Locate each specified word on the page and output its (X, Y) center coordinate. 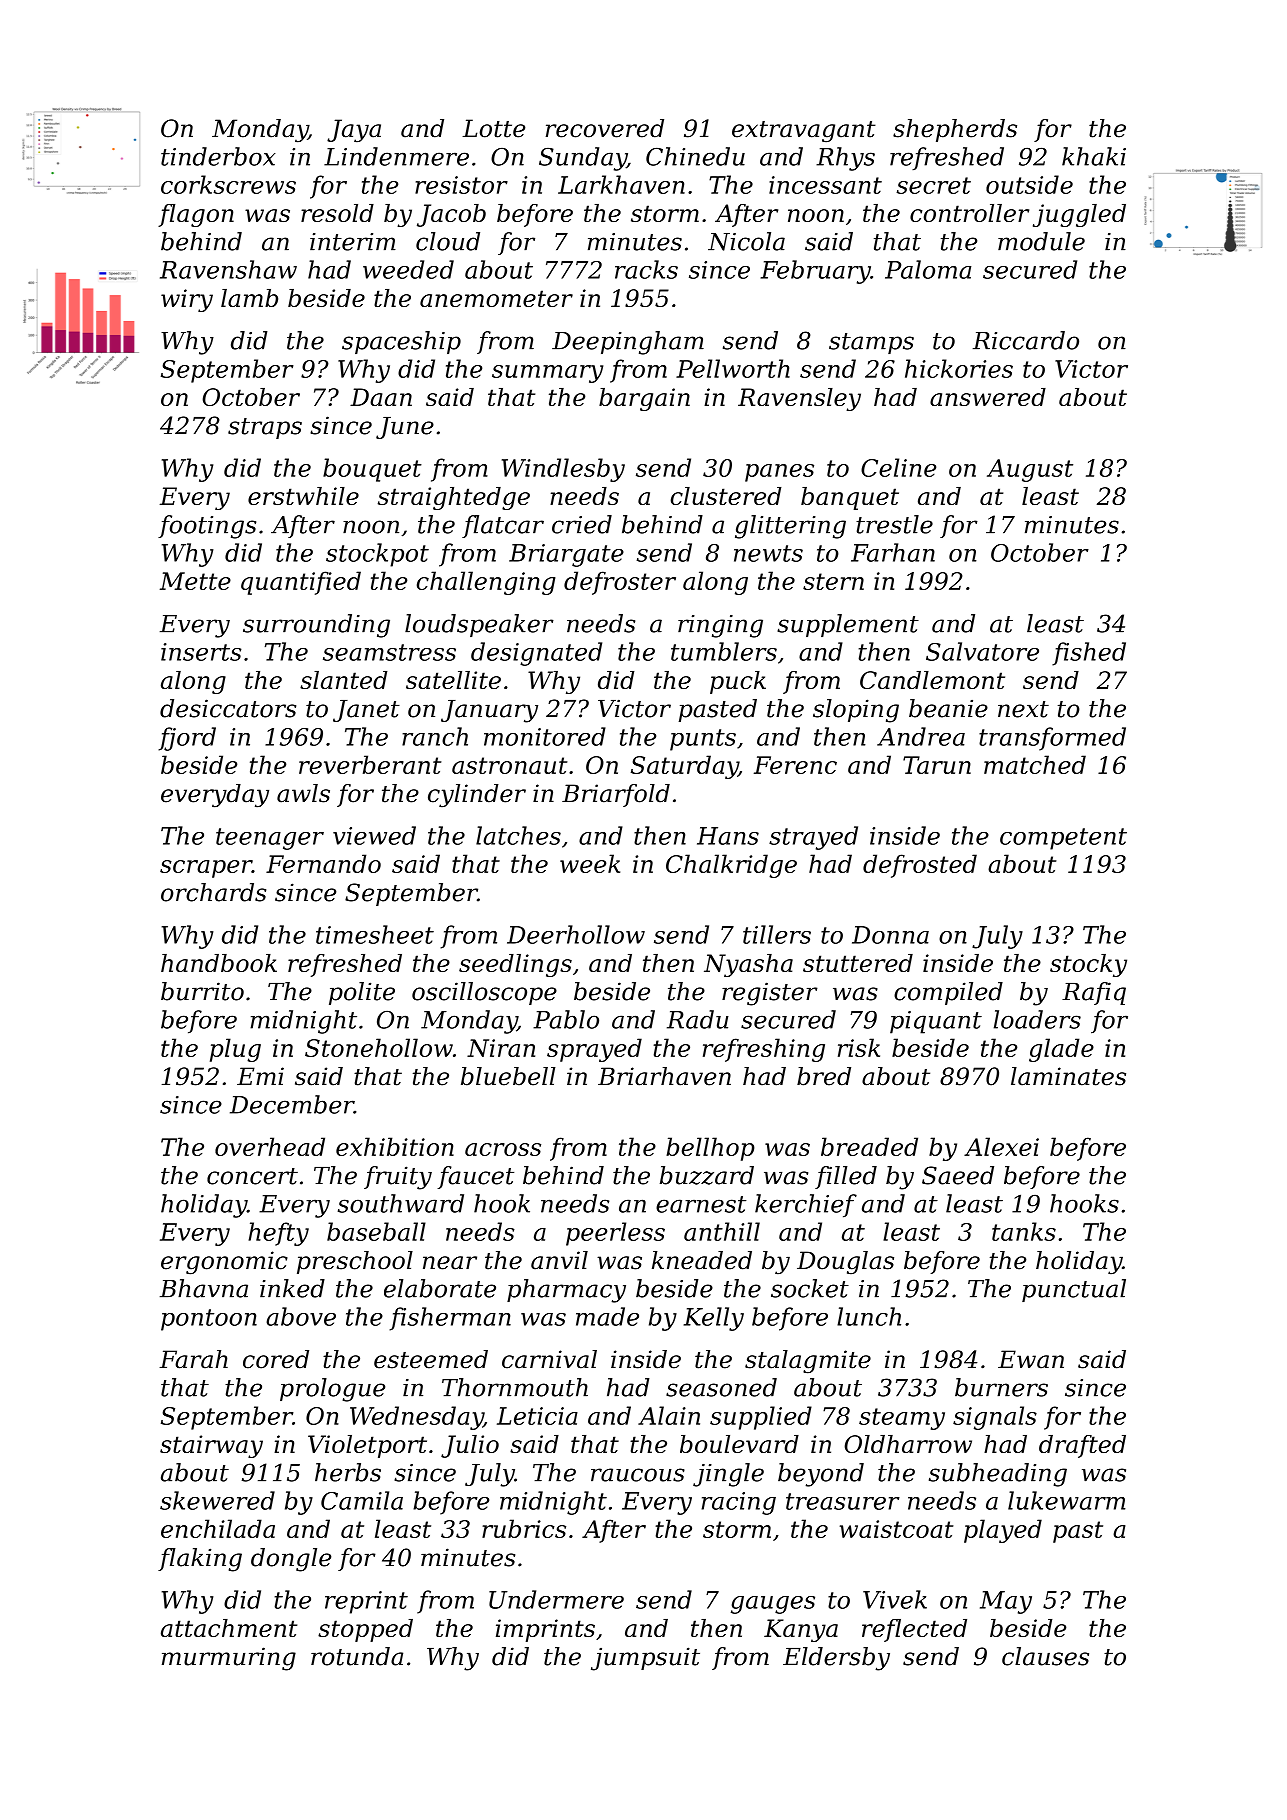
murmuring (229, 1659)
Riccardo (1026, 340)
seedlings (515, 965)
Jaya (354, 131)
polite (362, 993)
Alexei (1001, 1146)
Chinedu (695, 156)
